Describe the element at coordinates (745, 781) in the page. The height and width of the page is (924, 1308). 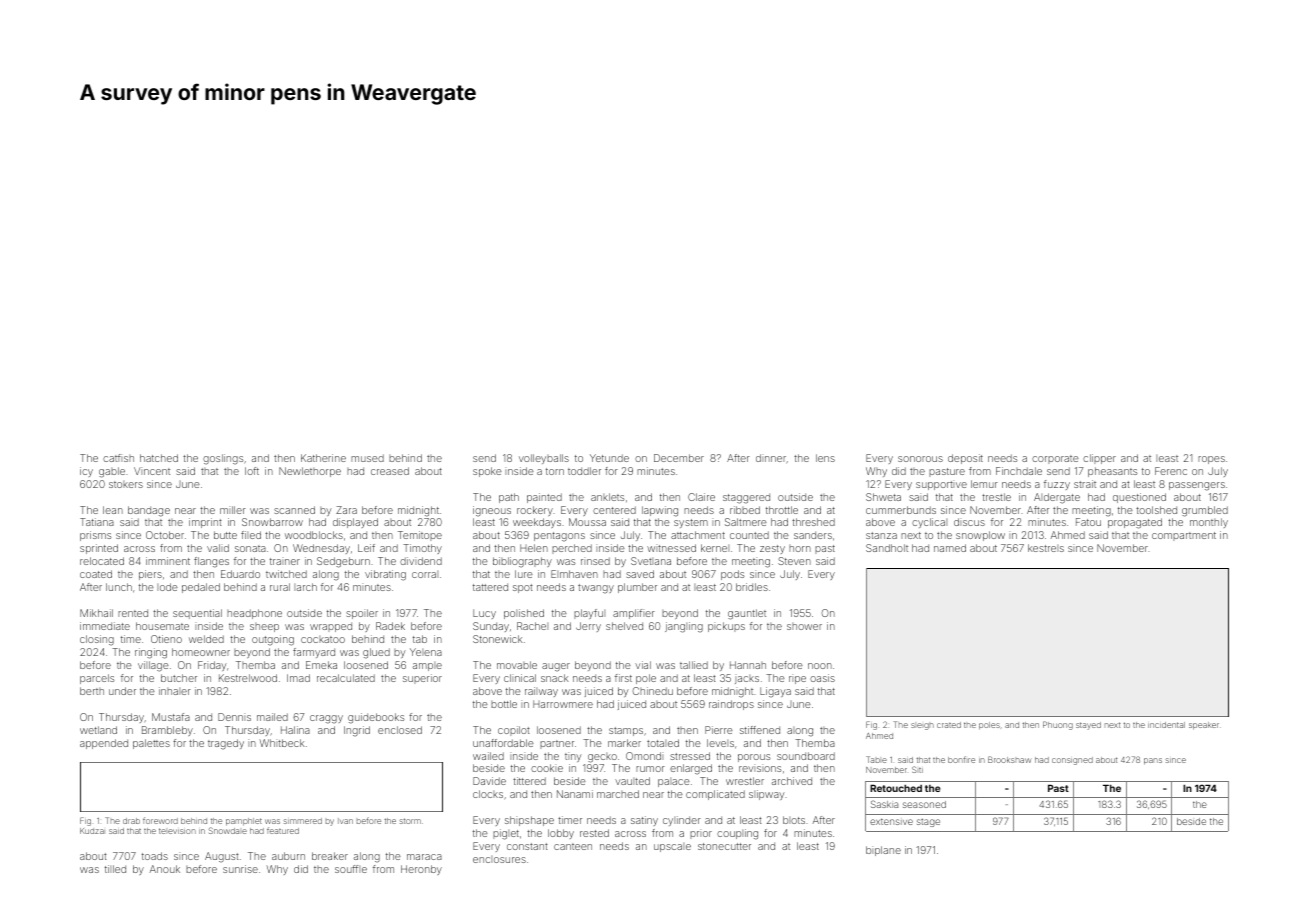
I see `wrestler` at that location.
